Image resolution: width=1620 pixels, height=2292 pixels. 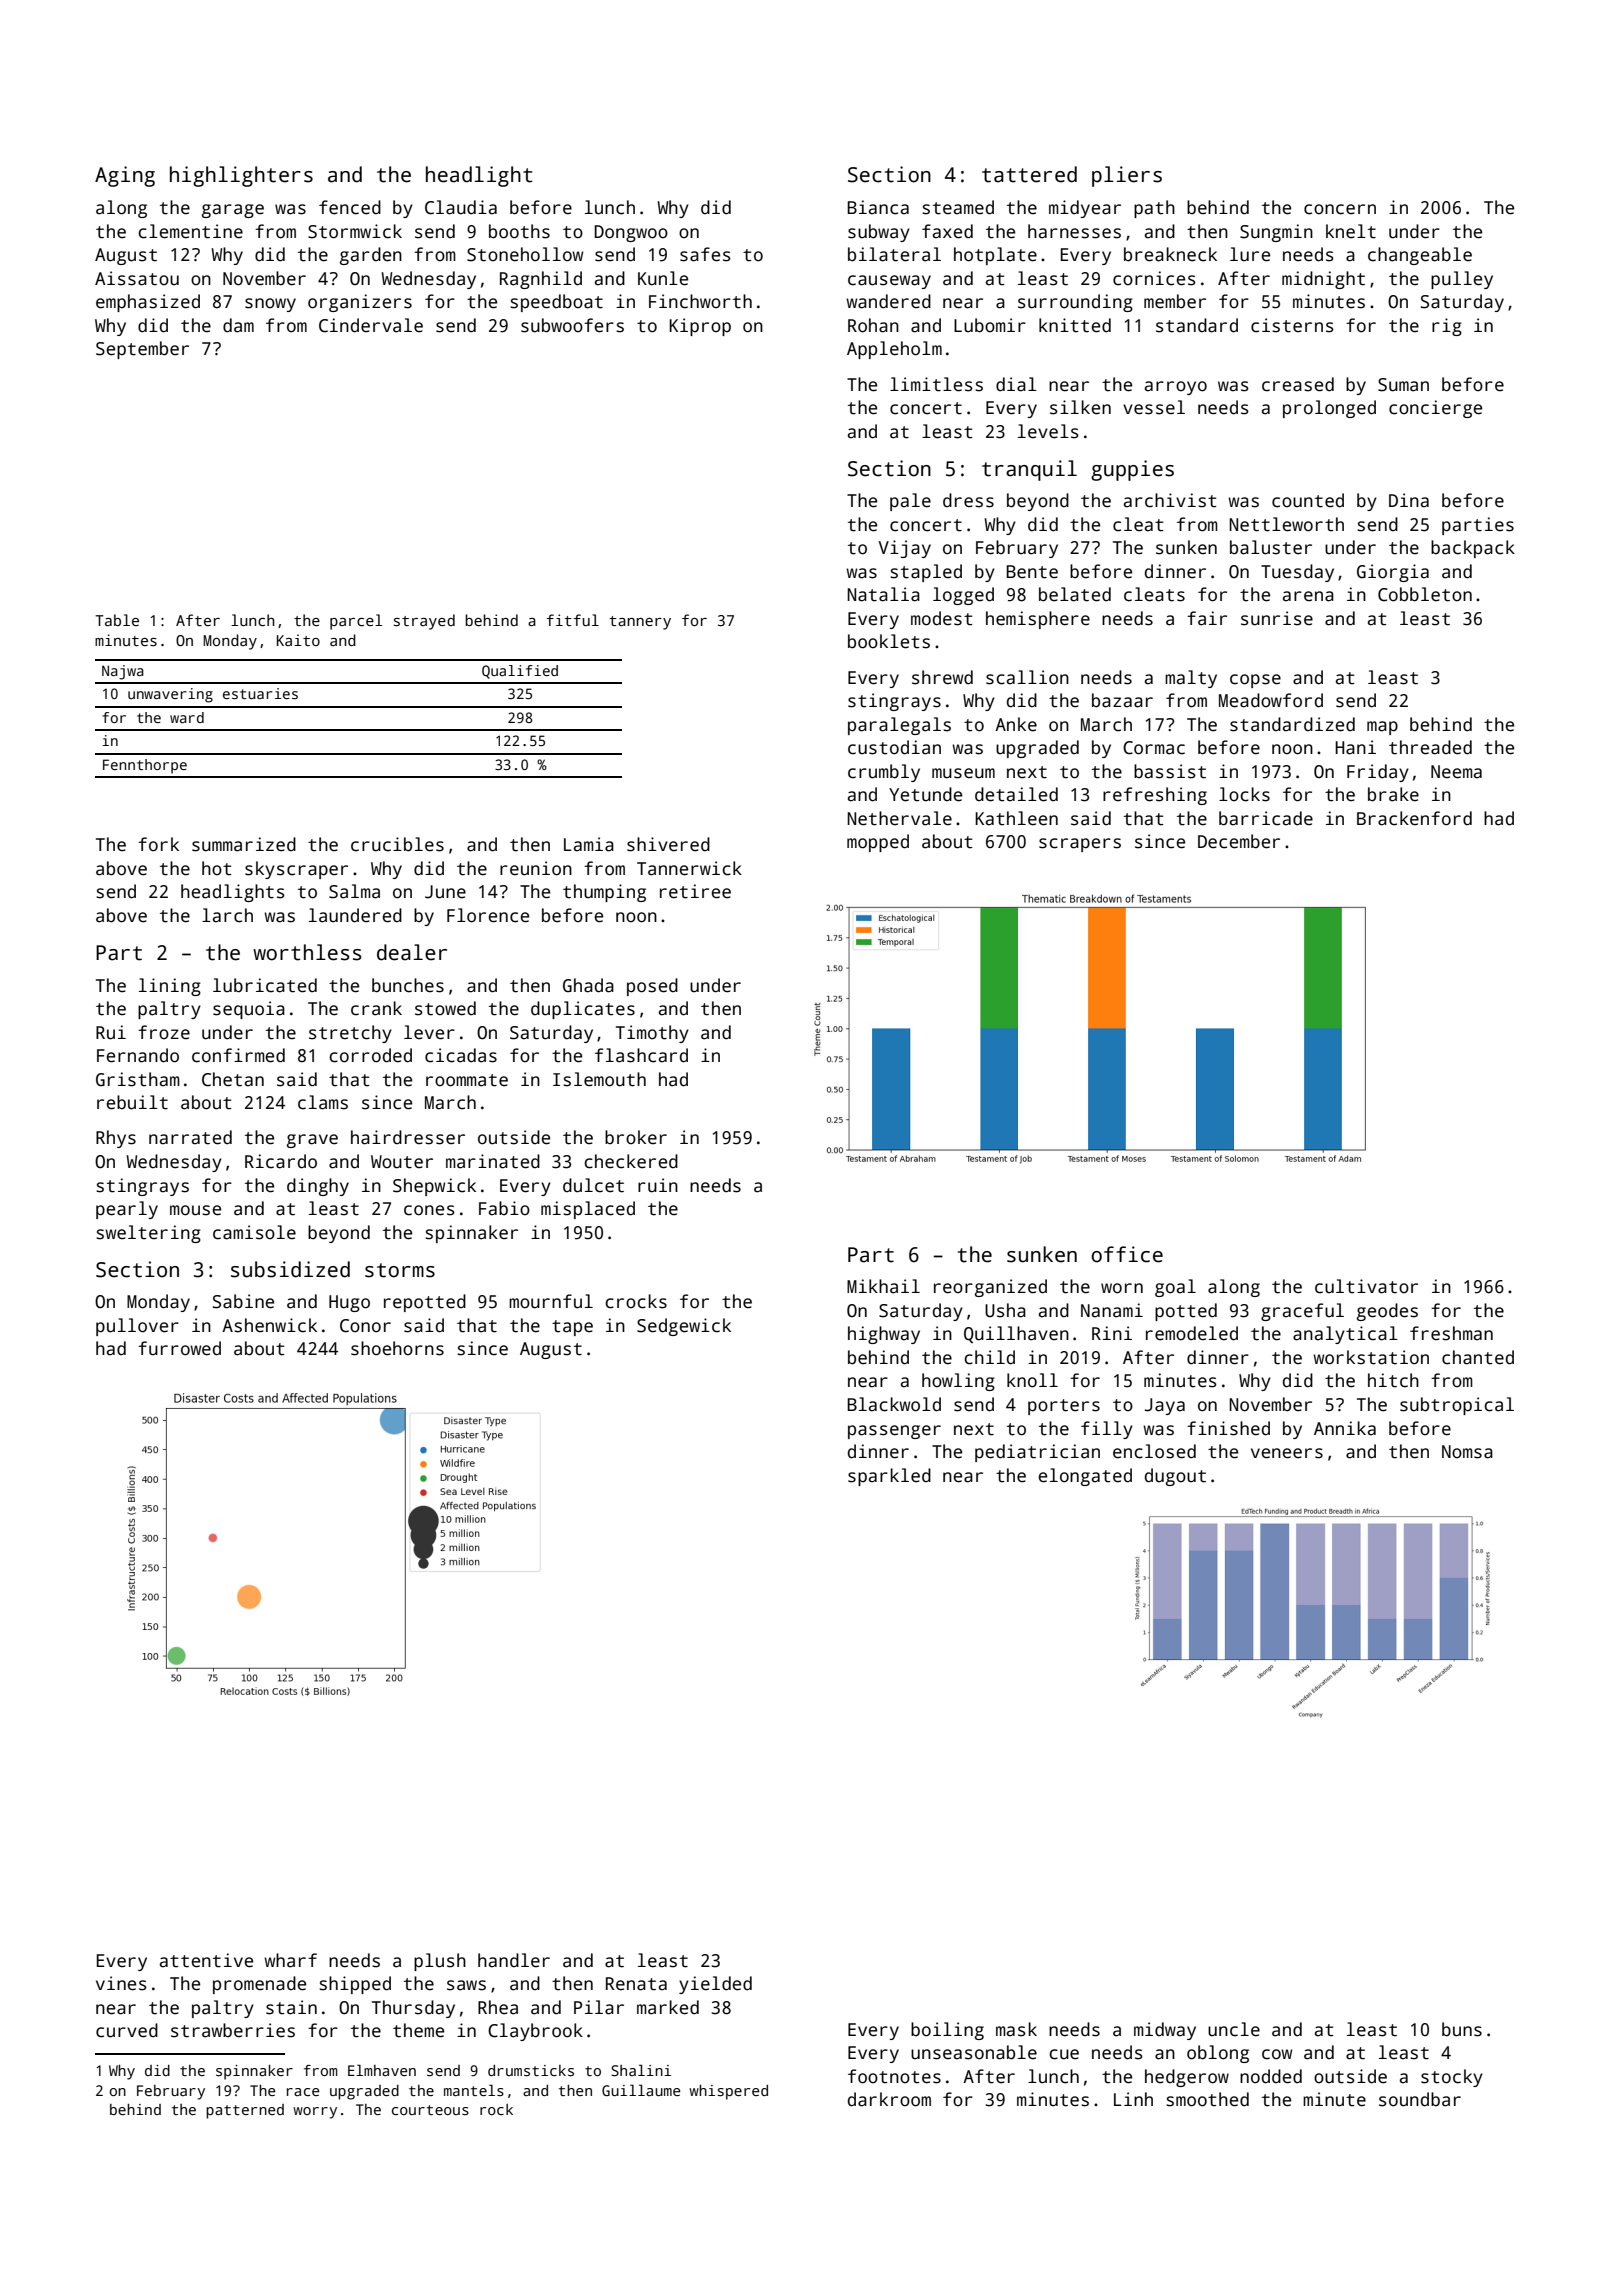 What do you see at coordinates (889, 1477) in the screenshot?
I see `sparkled` at bounding box center [889, 1477].
